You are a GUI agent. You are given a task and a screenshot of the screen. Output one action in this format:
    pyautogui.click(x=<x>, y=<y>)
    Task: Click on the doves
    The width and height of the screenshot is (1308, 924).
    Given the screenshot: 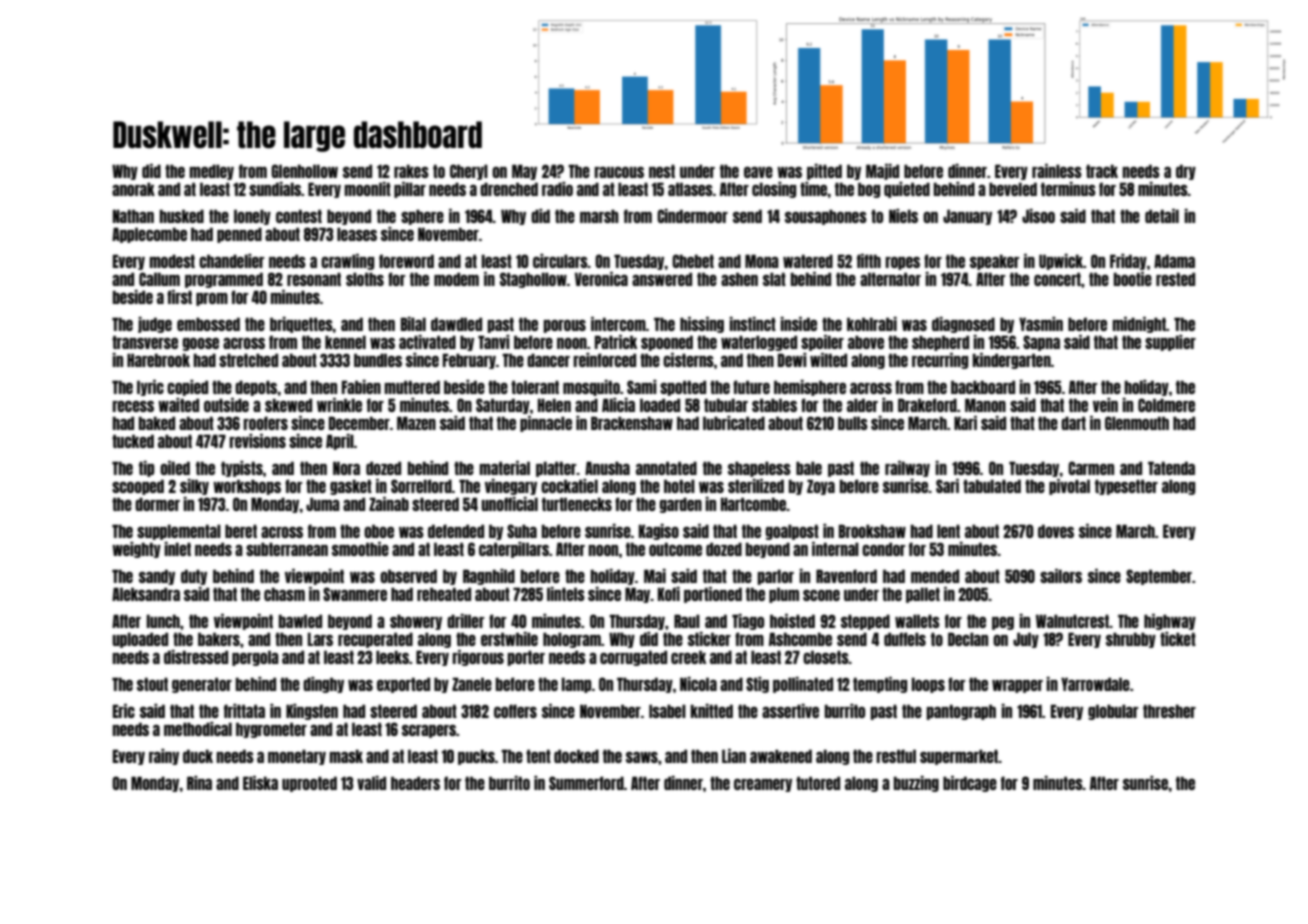 What is the action you would take?
    pyautogui.click(x=1056, y=531)
